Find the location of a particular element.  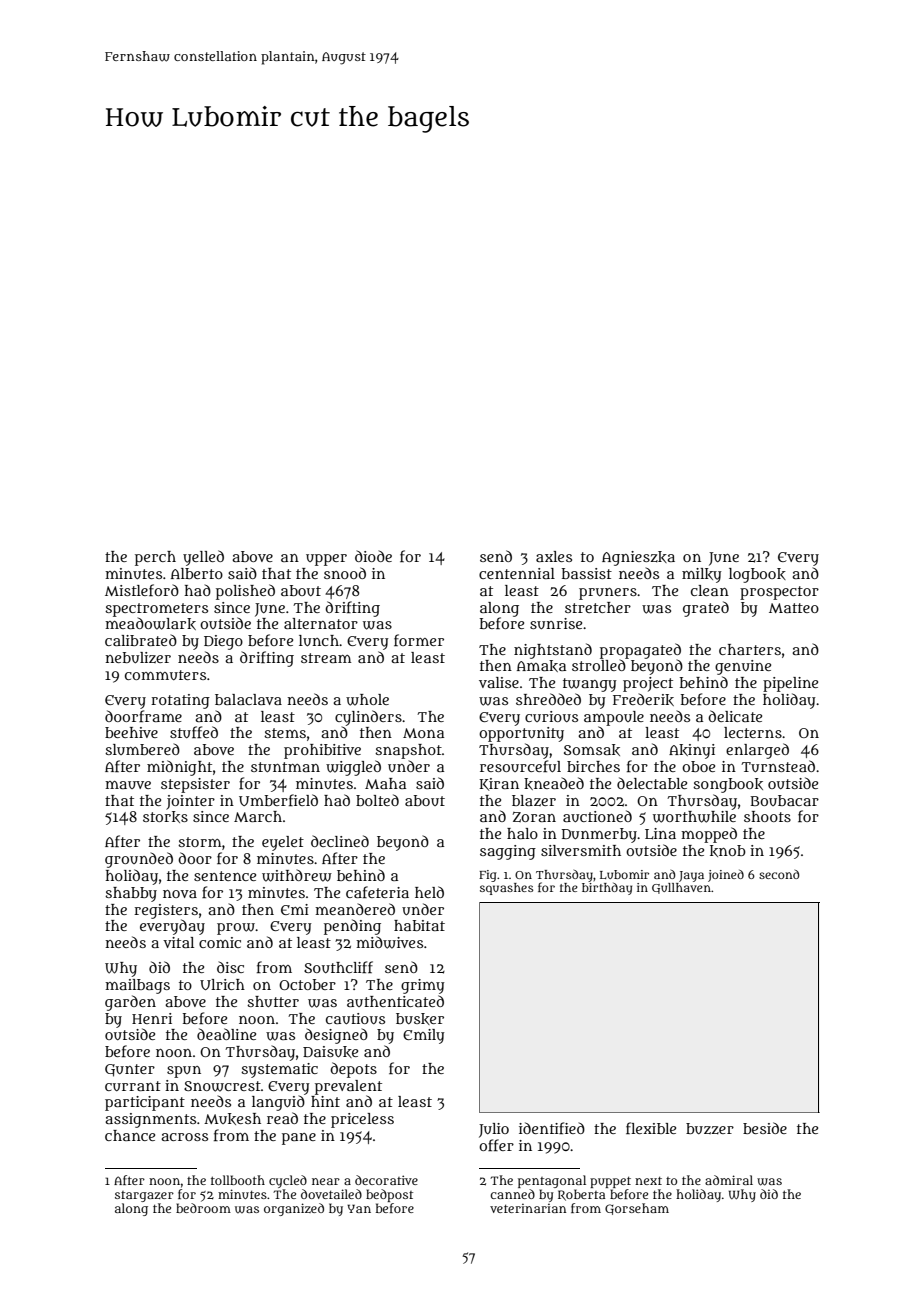

bedroom is located at coordinates (203, 1208).
